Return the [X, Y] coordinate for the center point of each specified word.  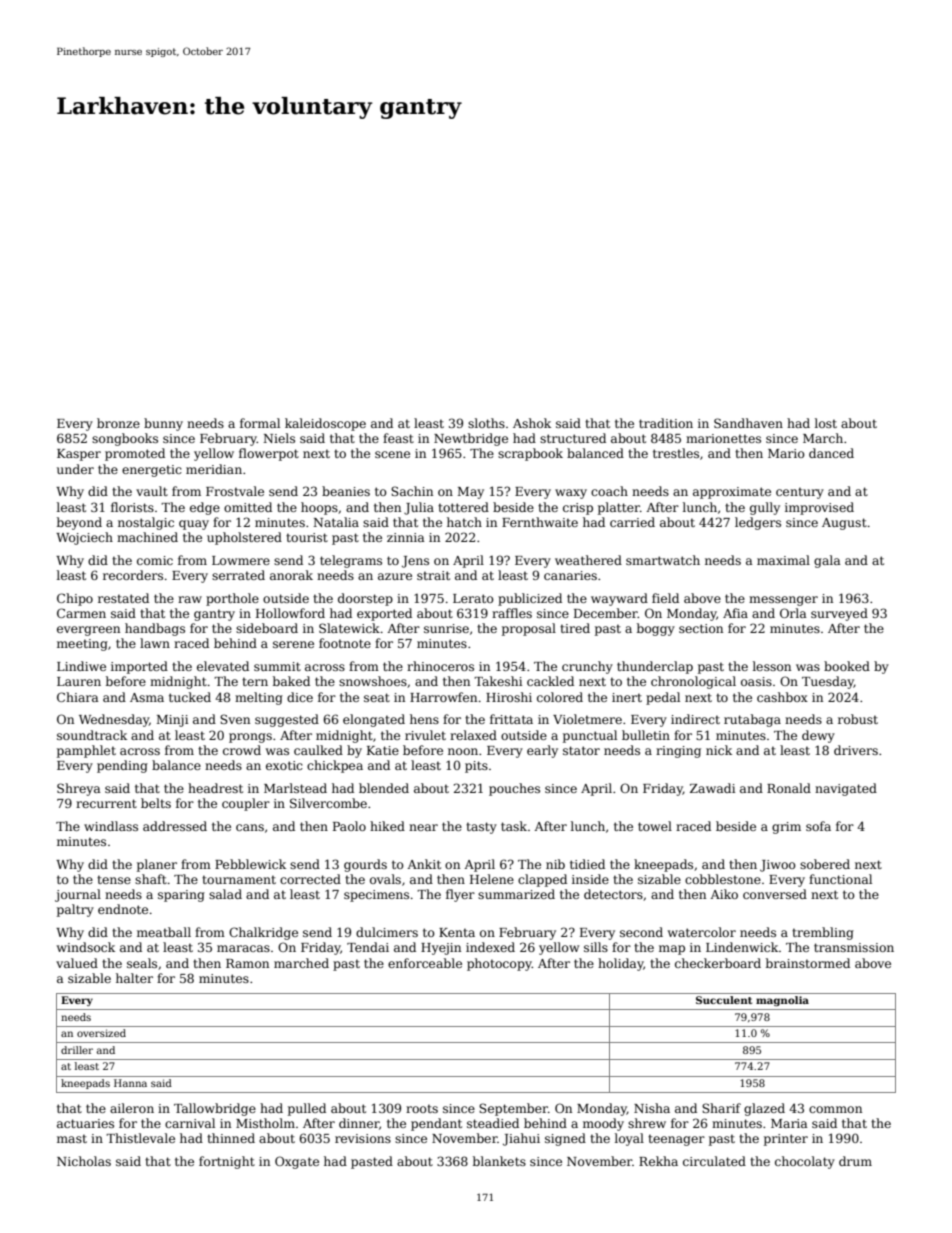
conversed [775, 894]
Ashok [532, 423]
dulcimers [387, 932]
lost [826, 423]
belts [156, 803]
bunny [163, 424]
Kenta [457, 932]
